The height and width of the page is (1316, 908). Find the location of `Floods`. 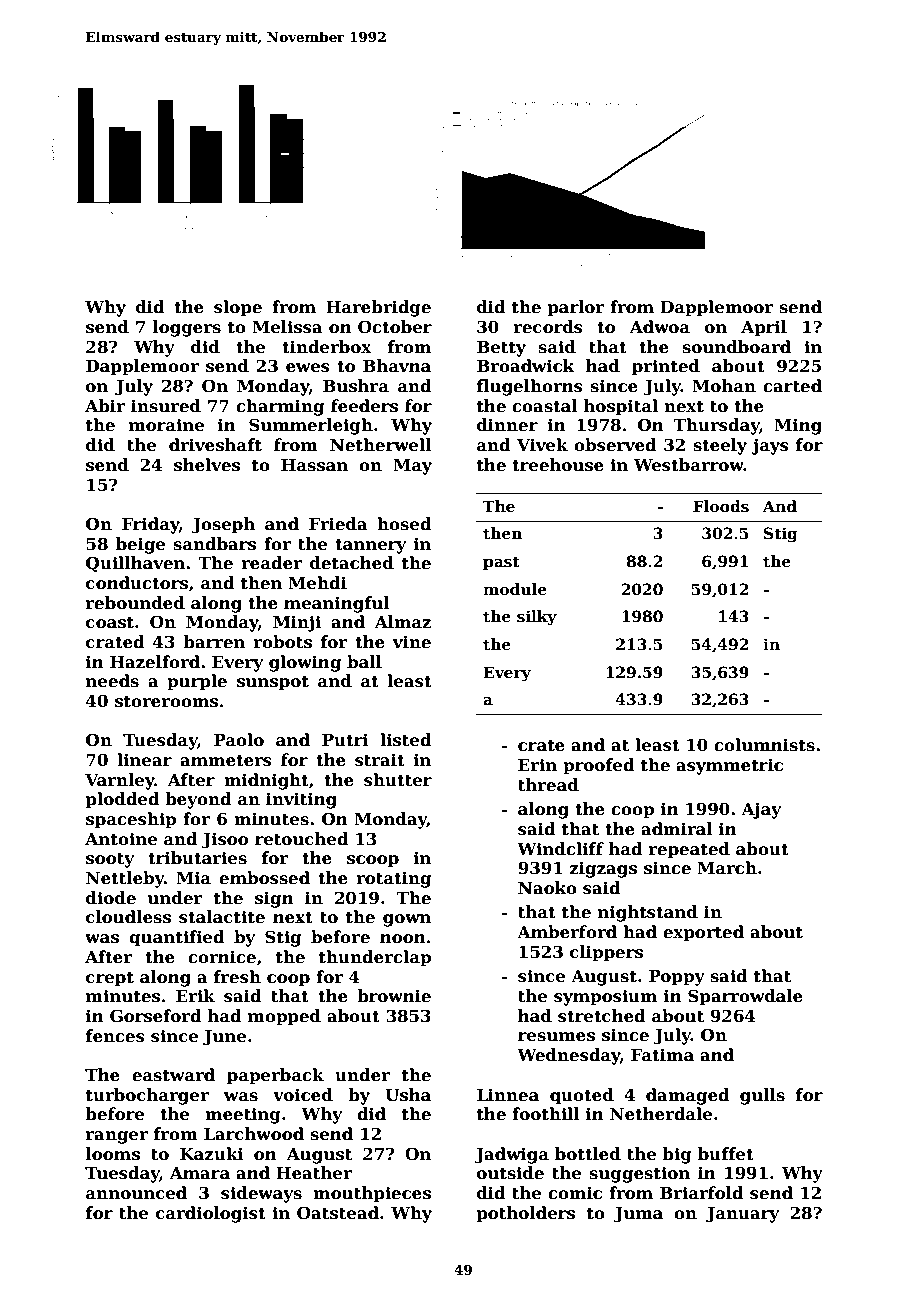

Floods is located at coordinates (721, 506).
